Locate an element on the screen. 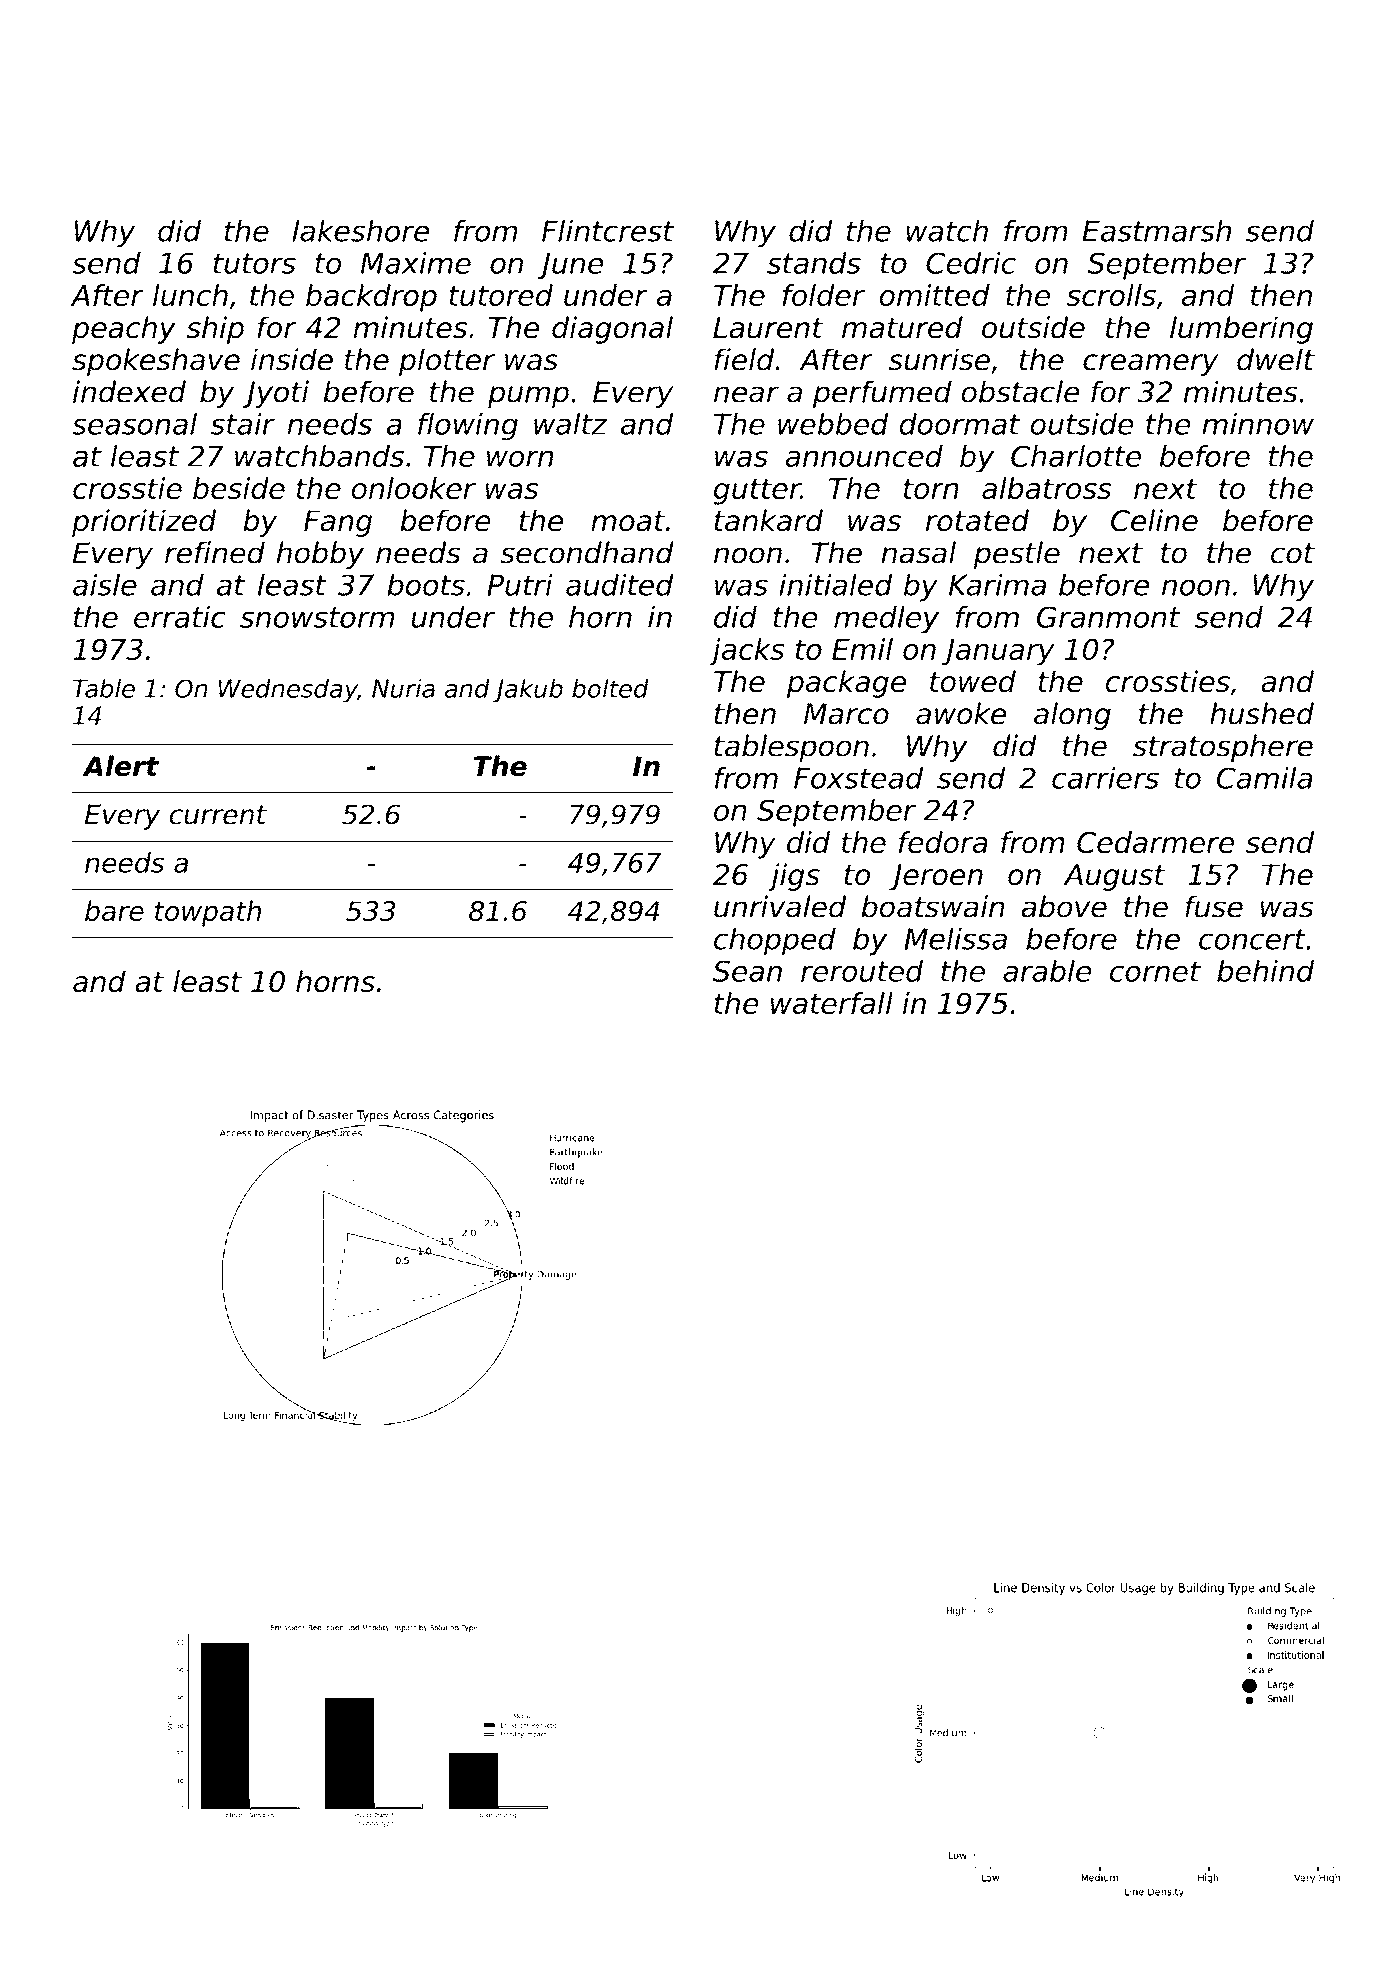  Cedarmere is located at coordinates (1155, 842).
